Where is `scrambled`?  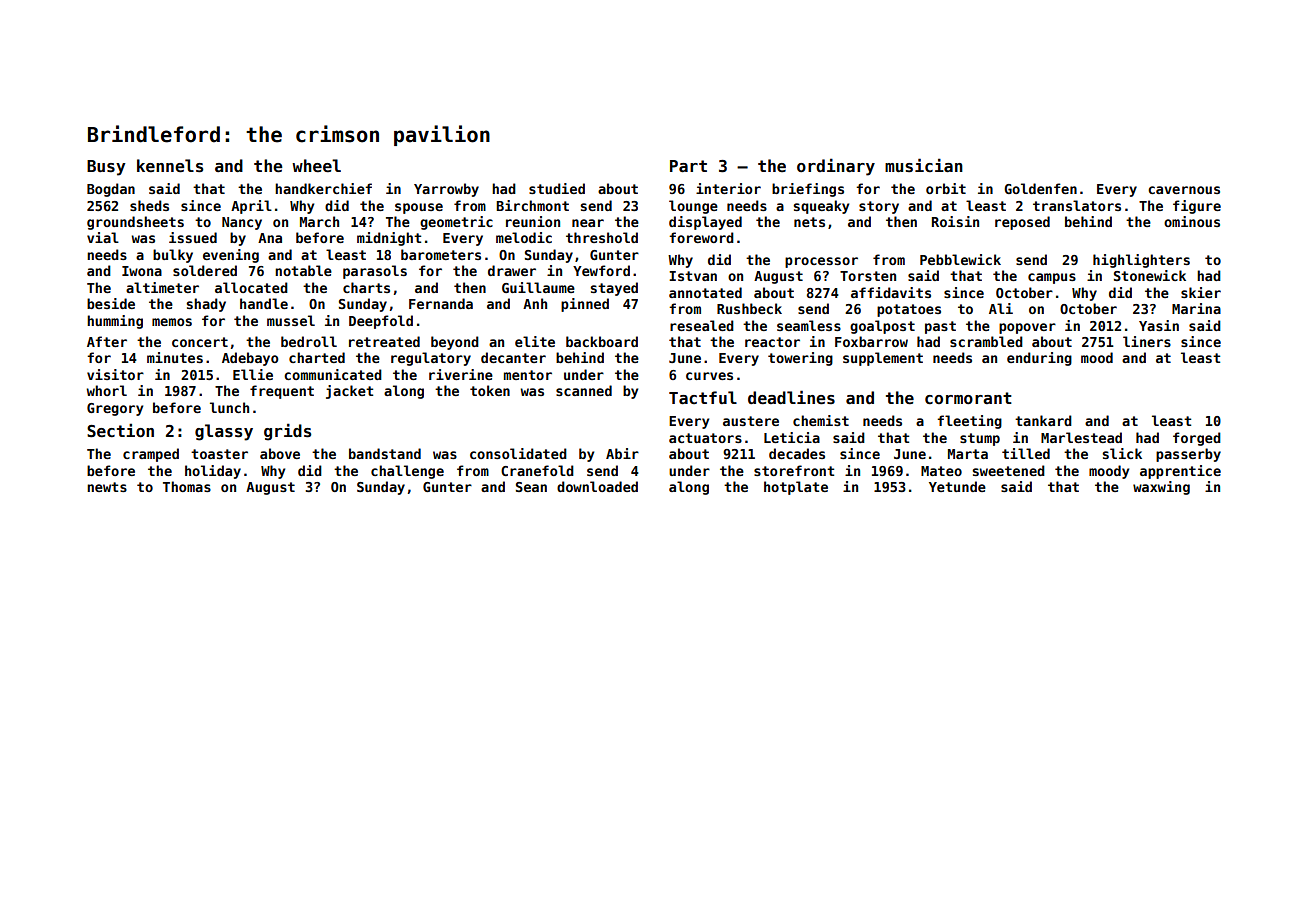
scrambled is located at coordinates (986, 341).
